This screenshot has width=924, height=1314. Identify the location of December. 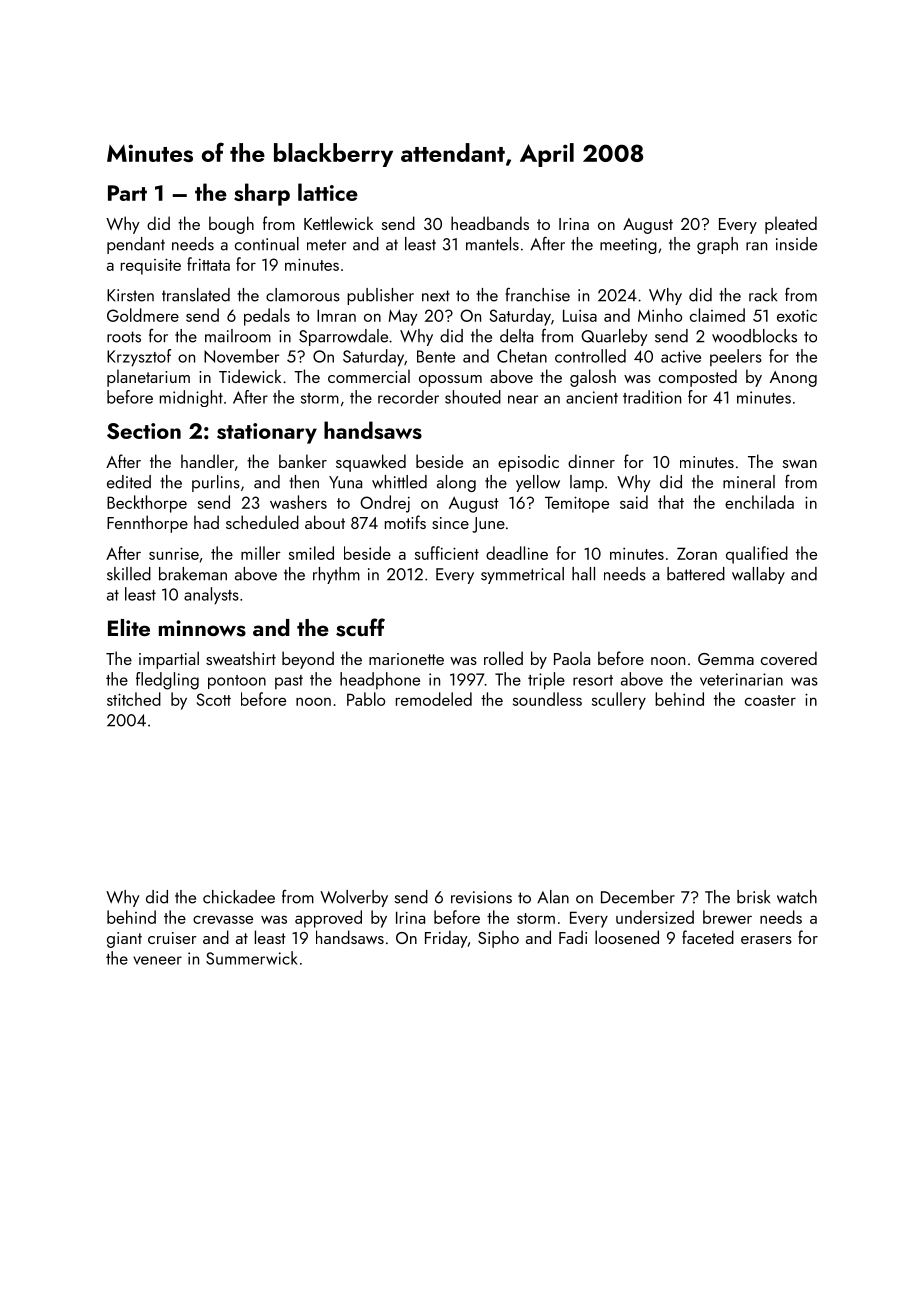
(638, 897).
